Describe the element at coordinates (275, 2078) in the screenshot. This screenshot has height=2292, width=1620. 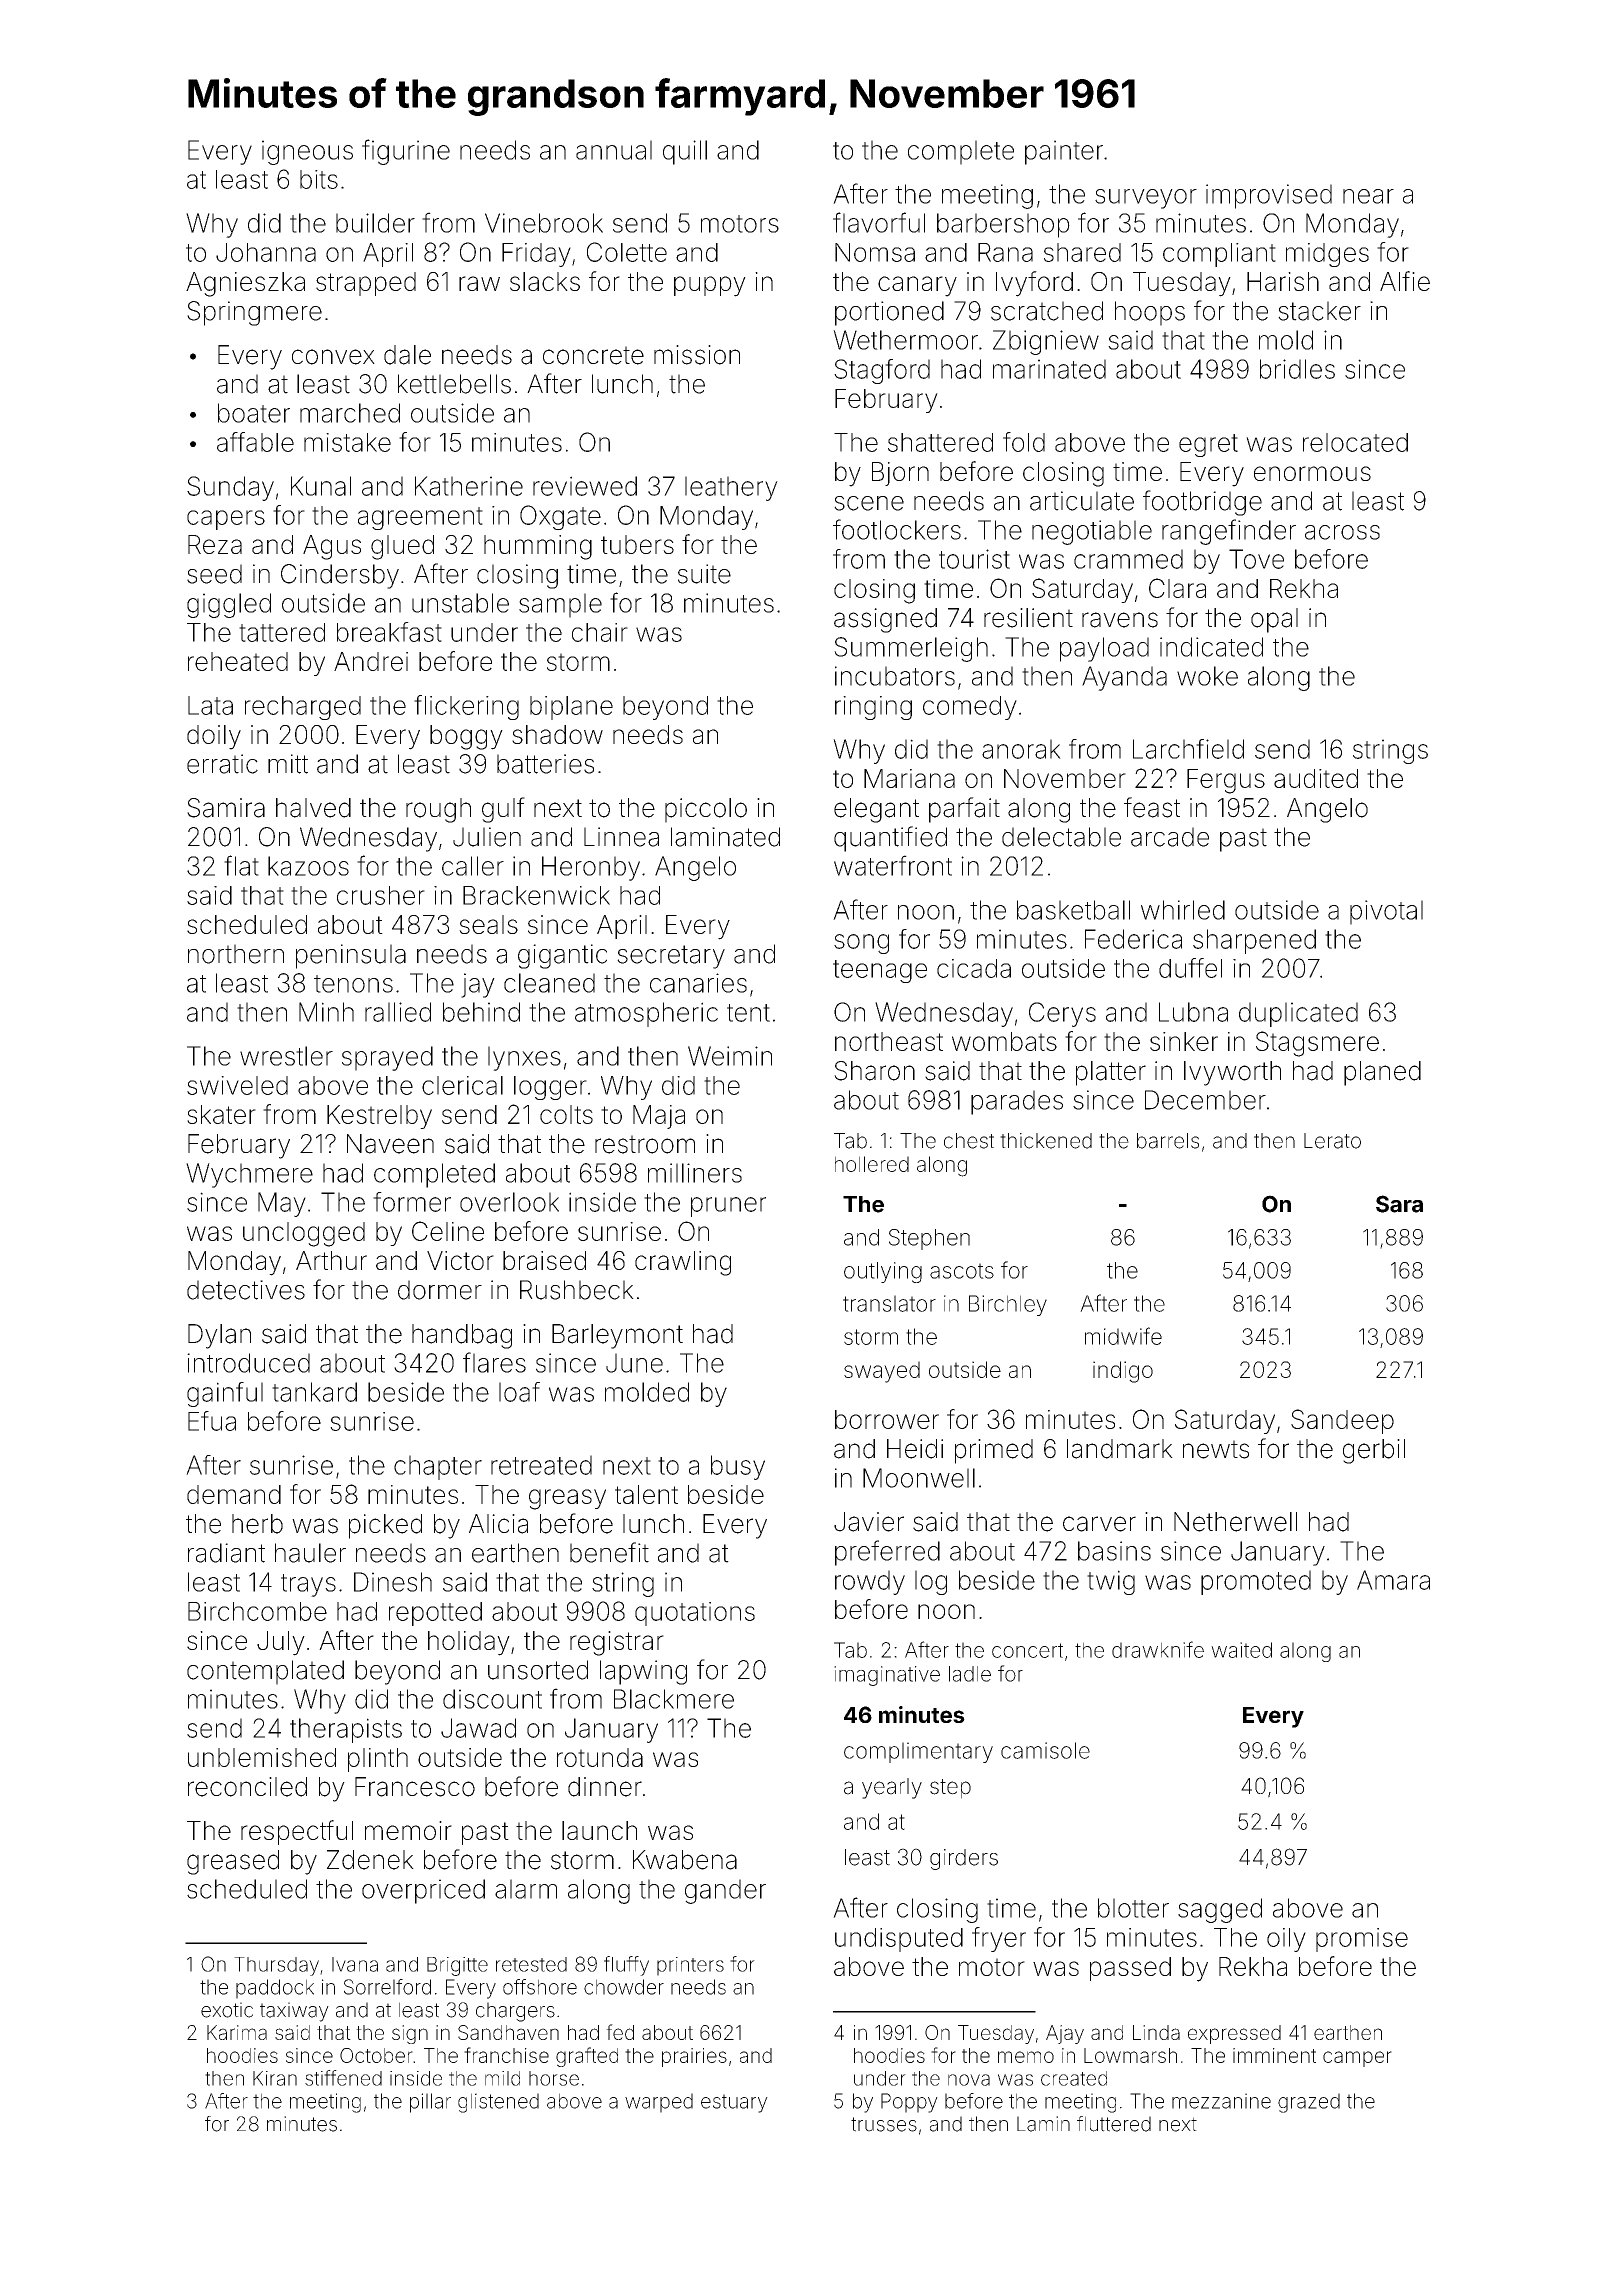
I see `Kiran` at that location.
